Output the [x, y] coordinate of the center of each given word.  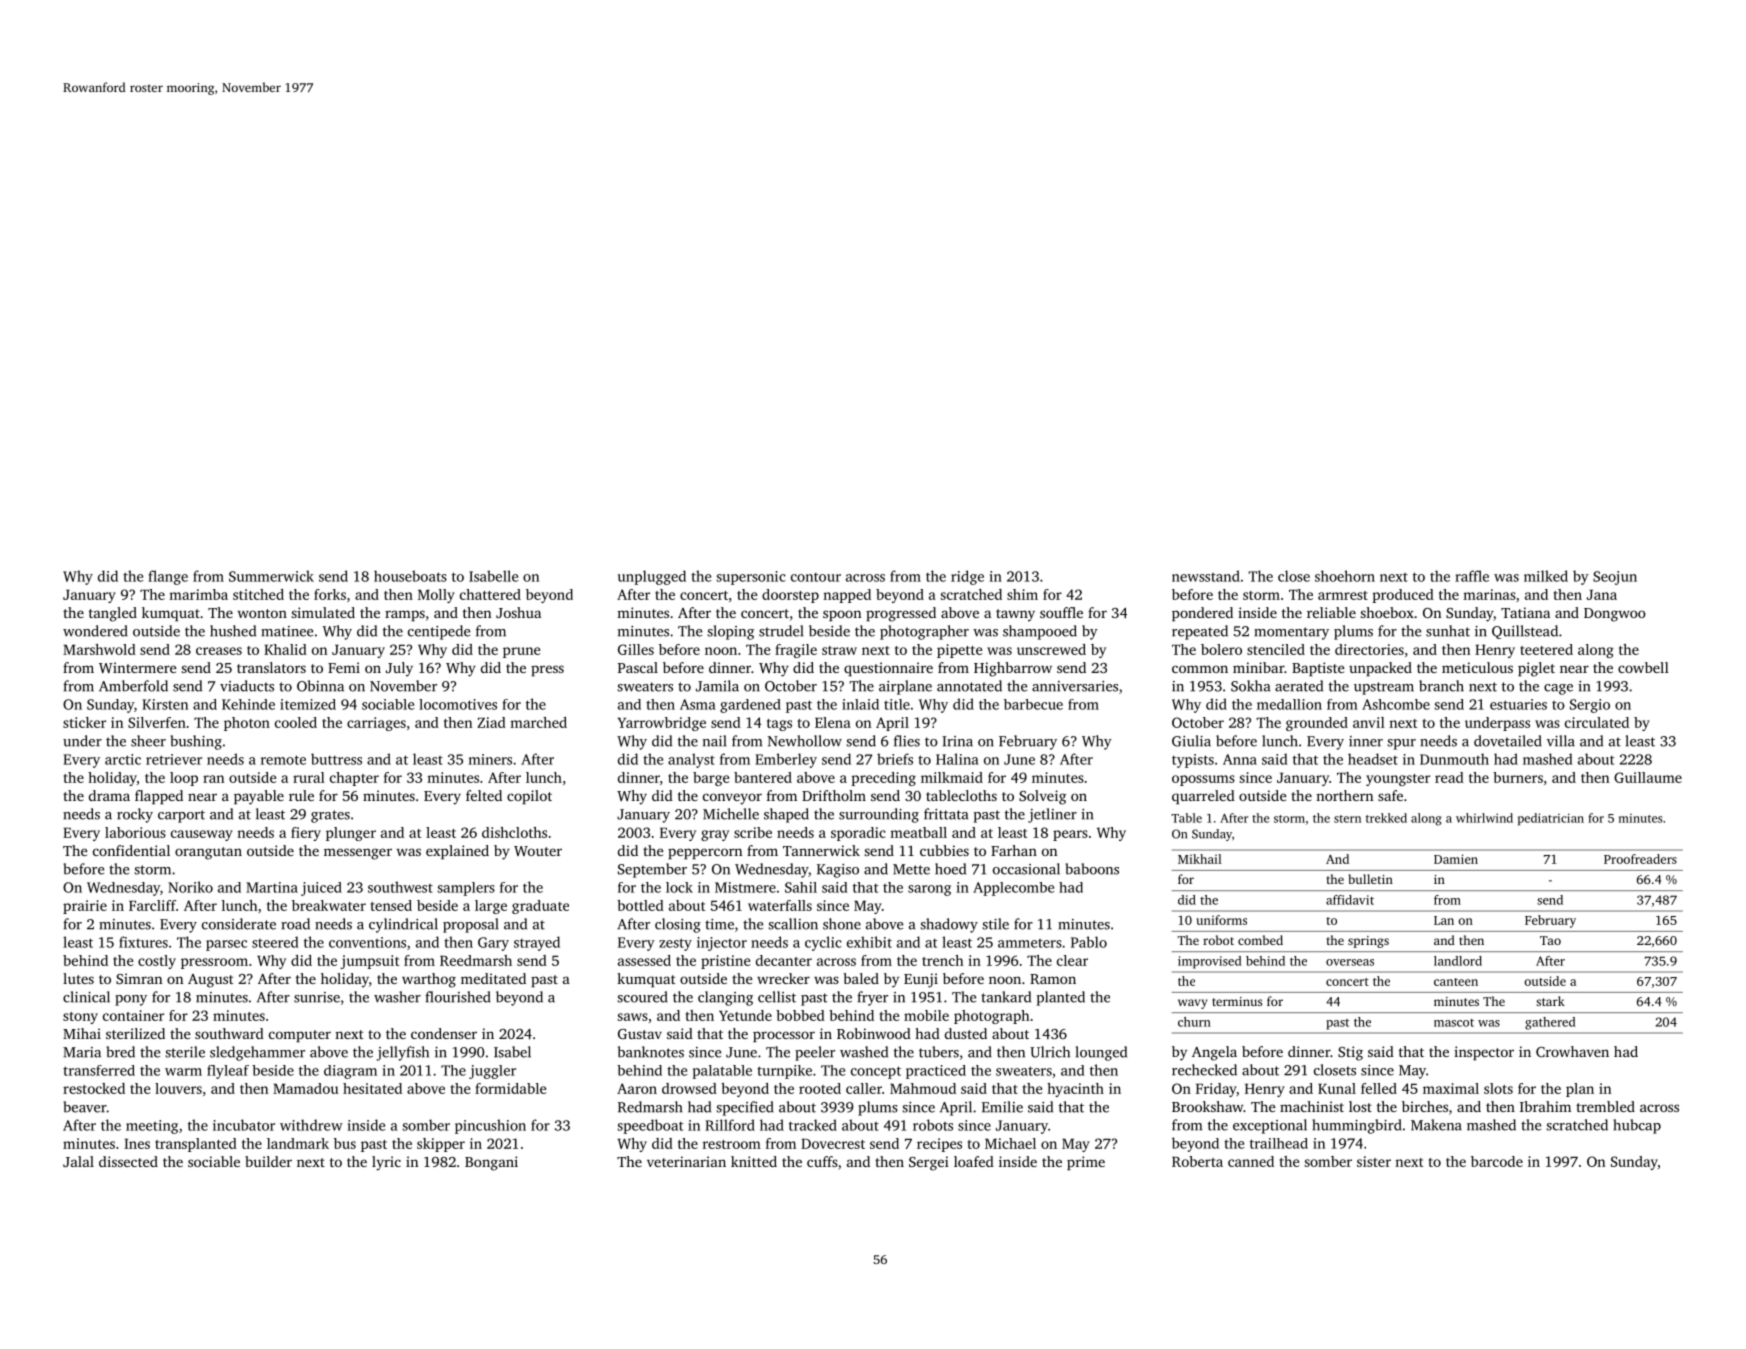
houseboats [410, 576]
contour [816, 577]
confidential [131, 850]
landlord [1458, 961]
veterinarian [686, 1161]
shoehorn [1345, 576]
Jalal [78, 1161]
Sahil [801, 887]
